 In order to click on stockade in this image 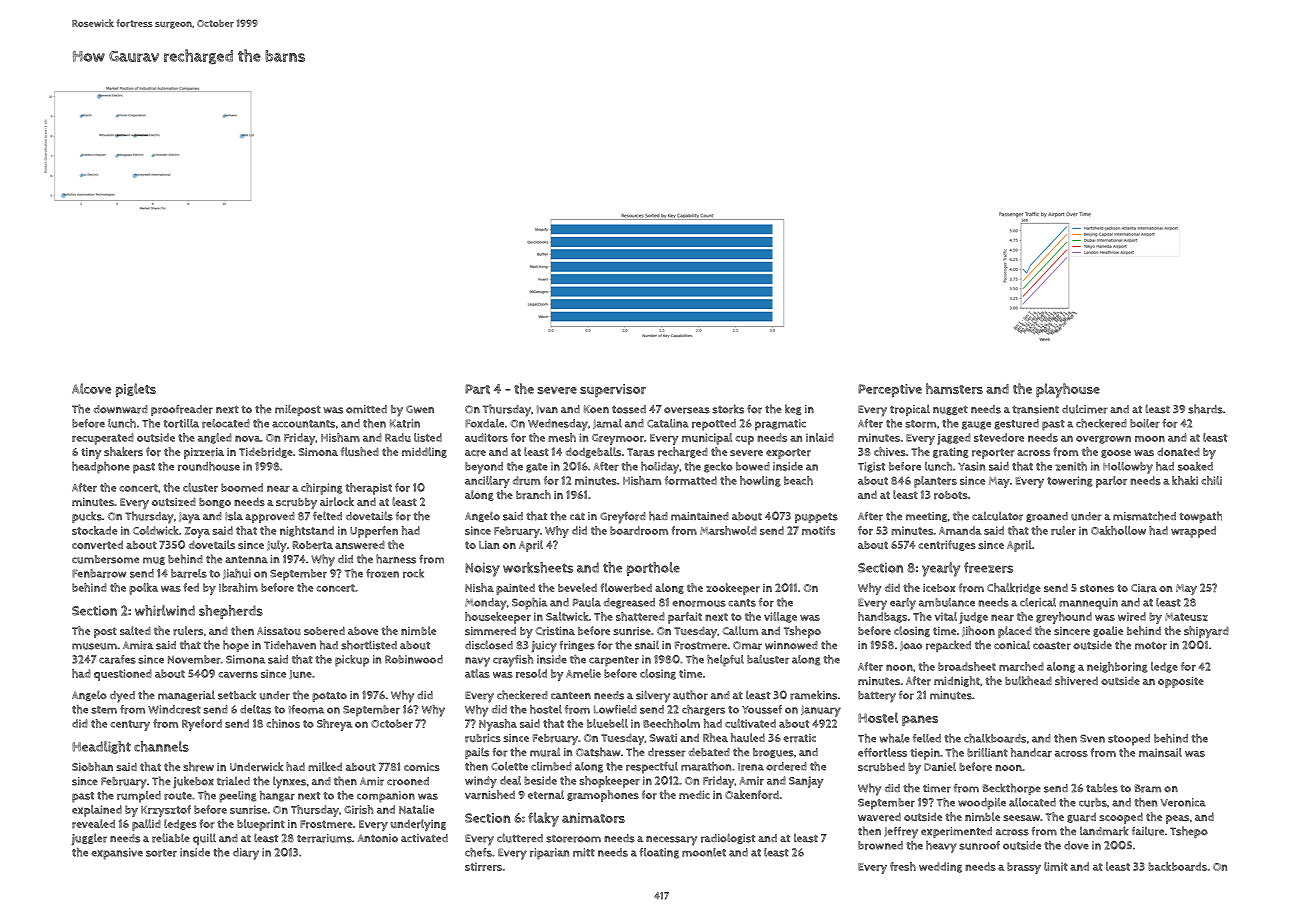, I will do `click(94, 530)`.
